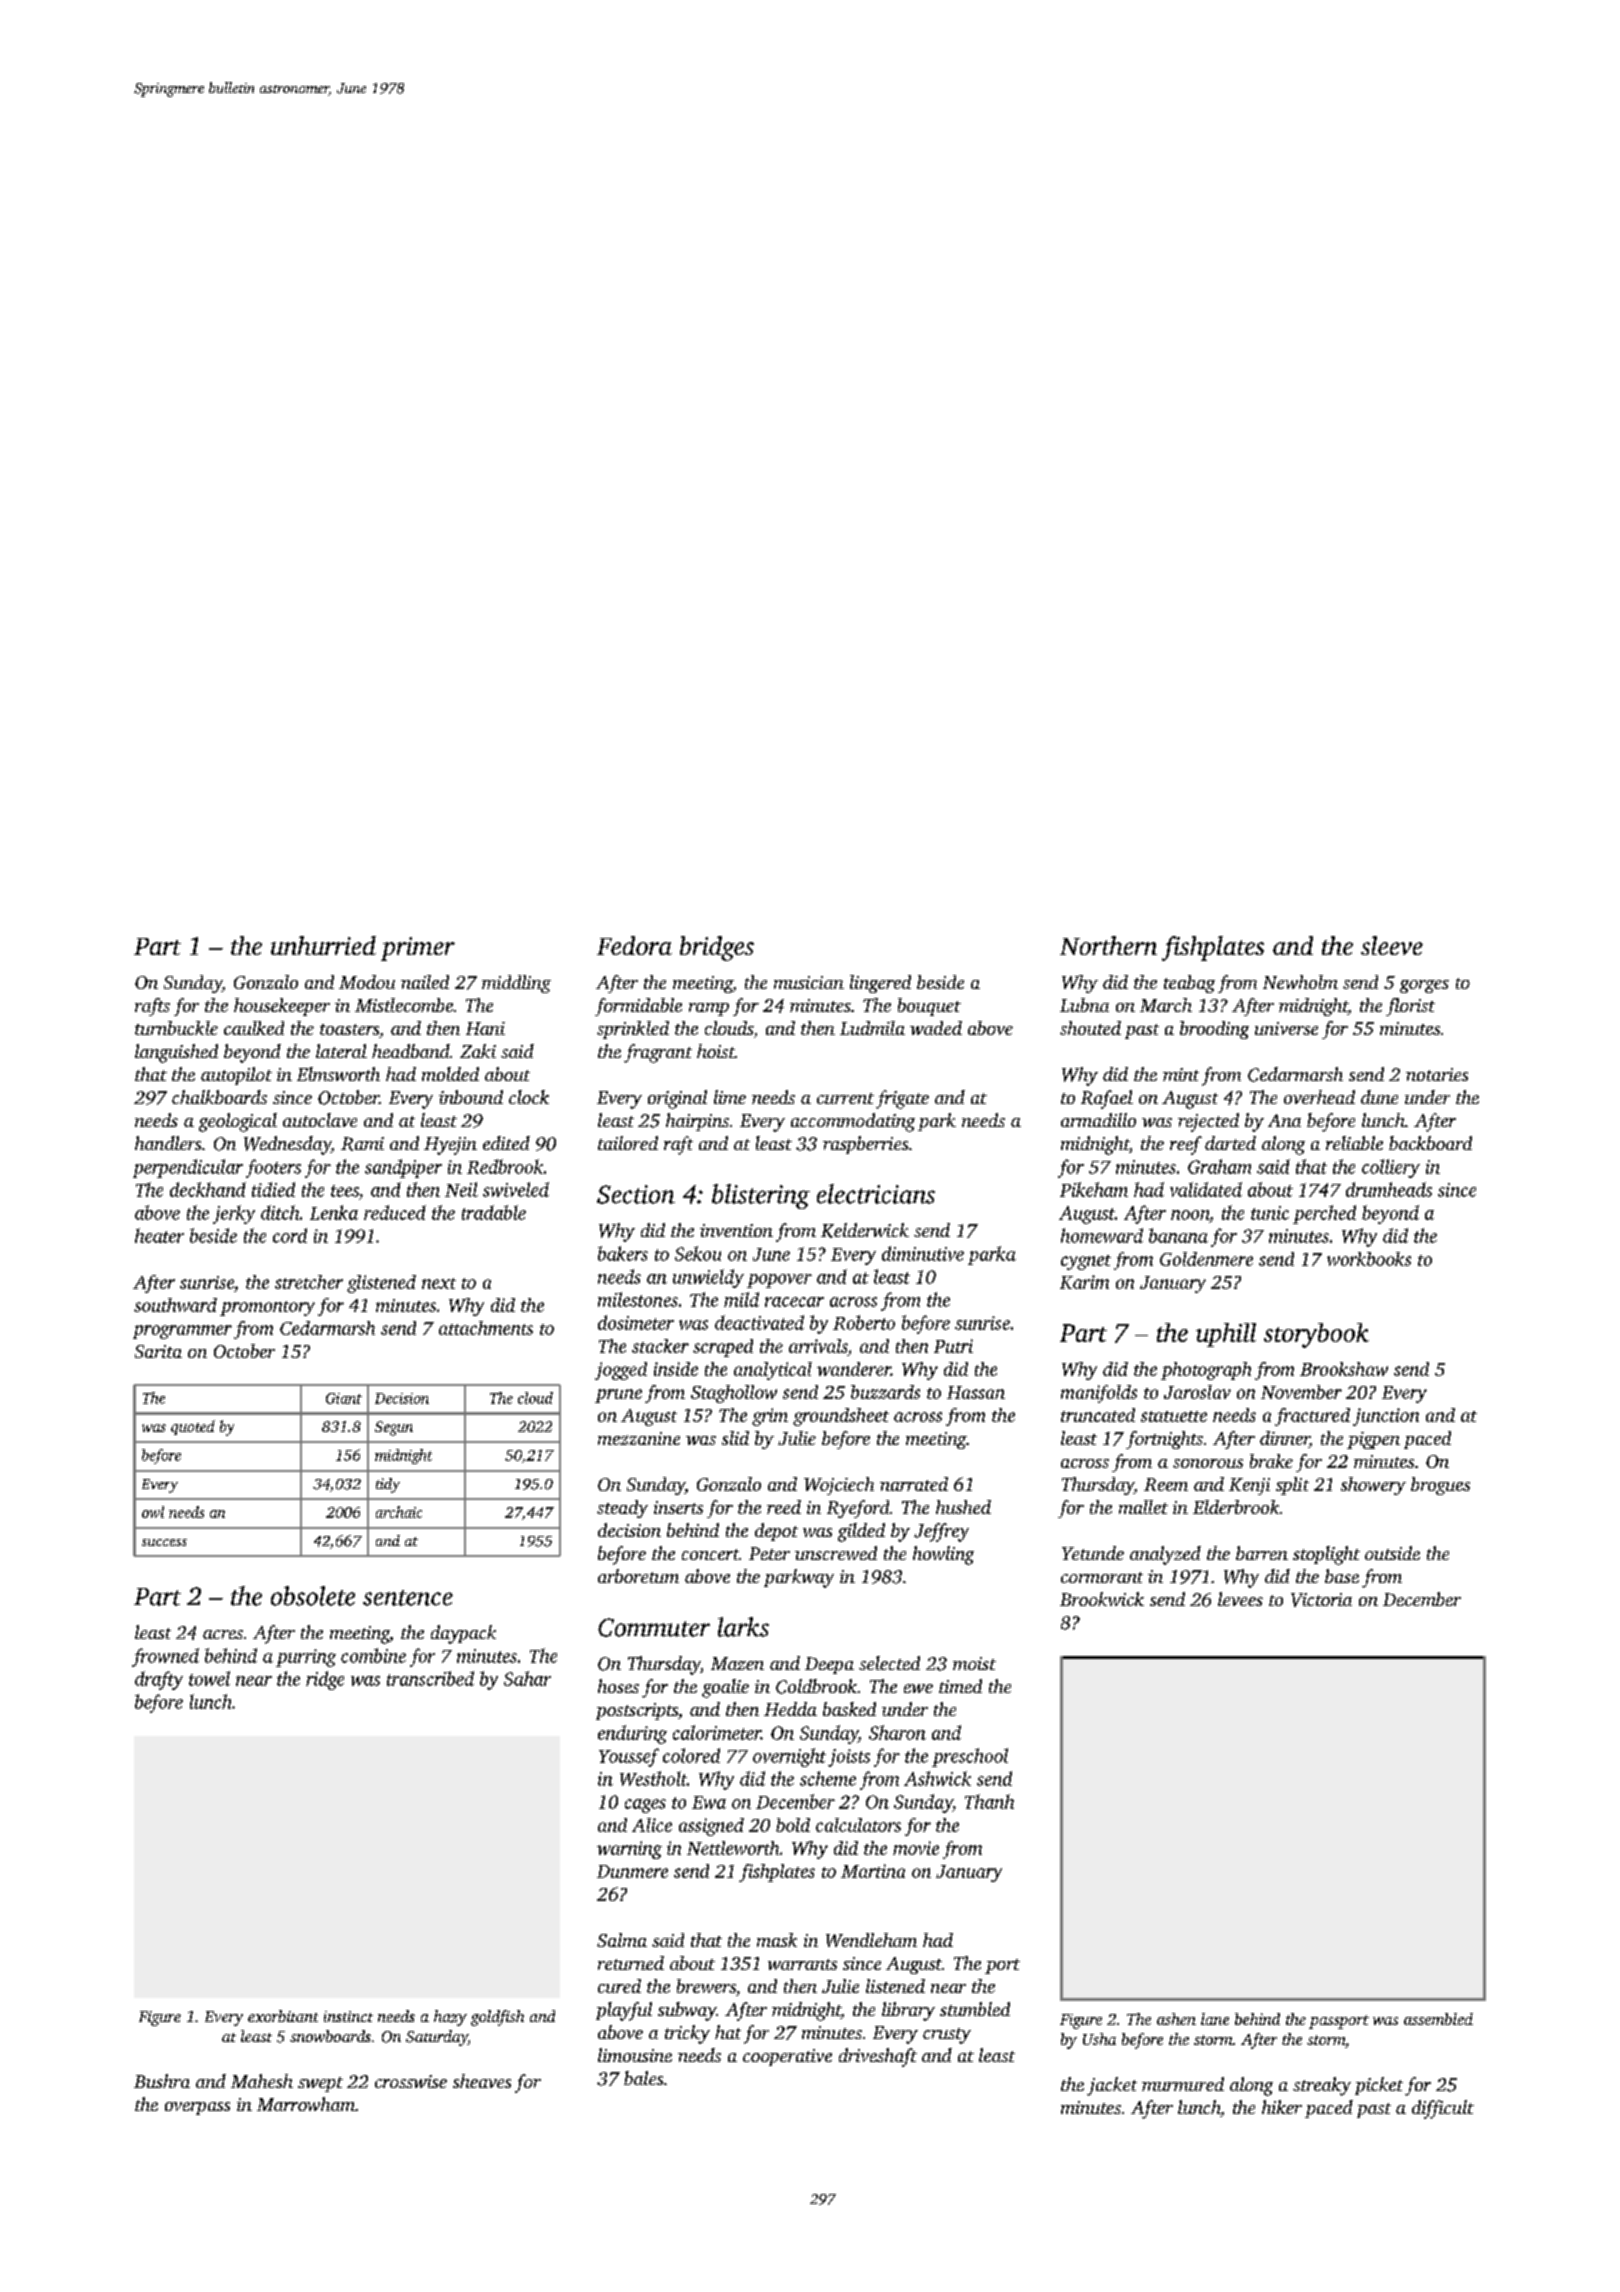 This screenshot has height=2292, width=1620. What do you see at coordinates (1240, 1599) in the screenshot?
I see `levees` at bounding box center [1240, 1599].
